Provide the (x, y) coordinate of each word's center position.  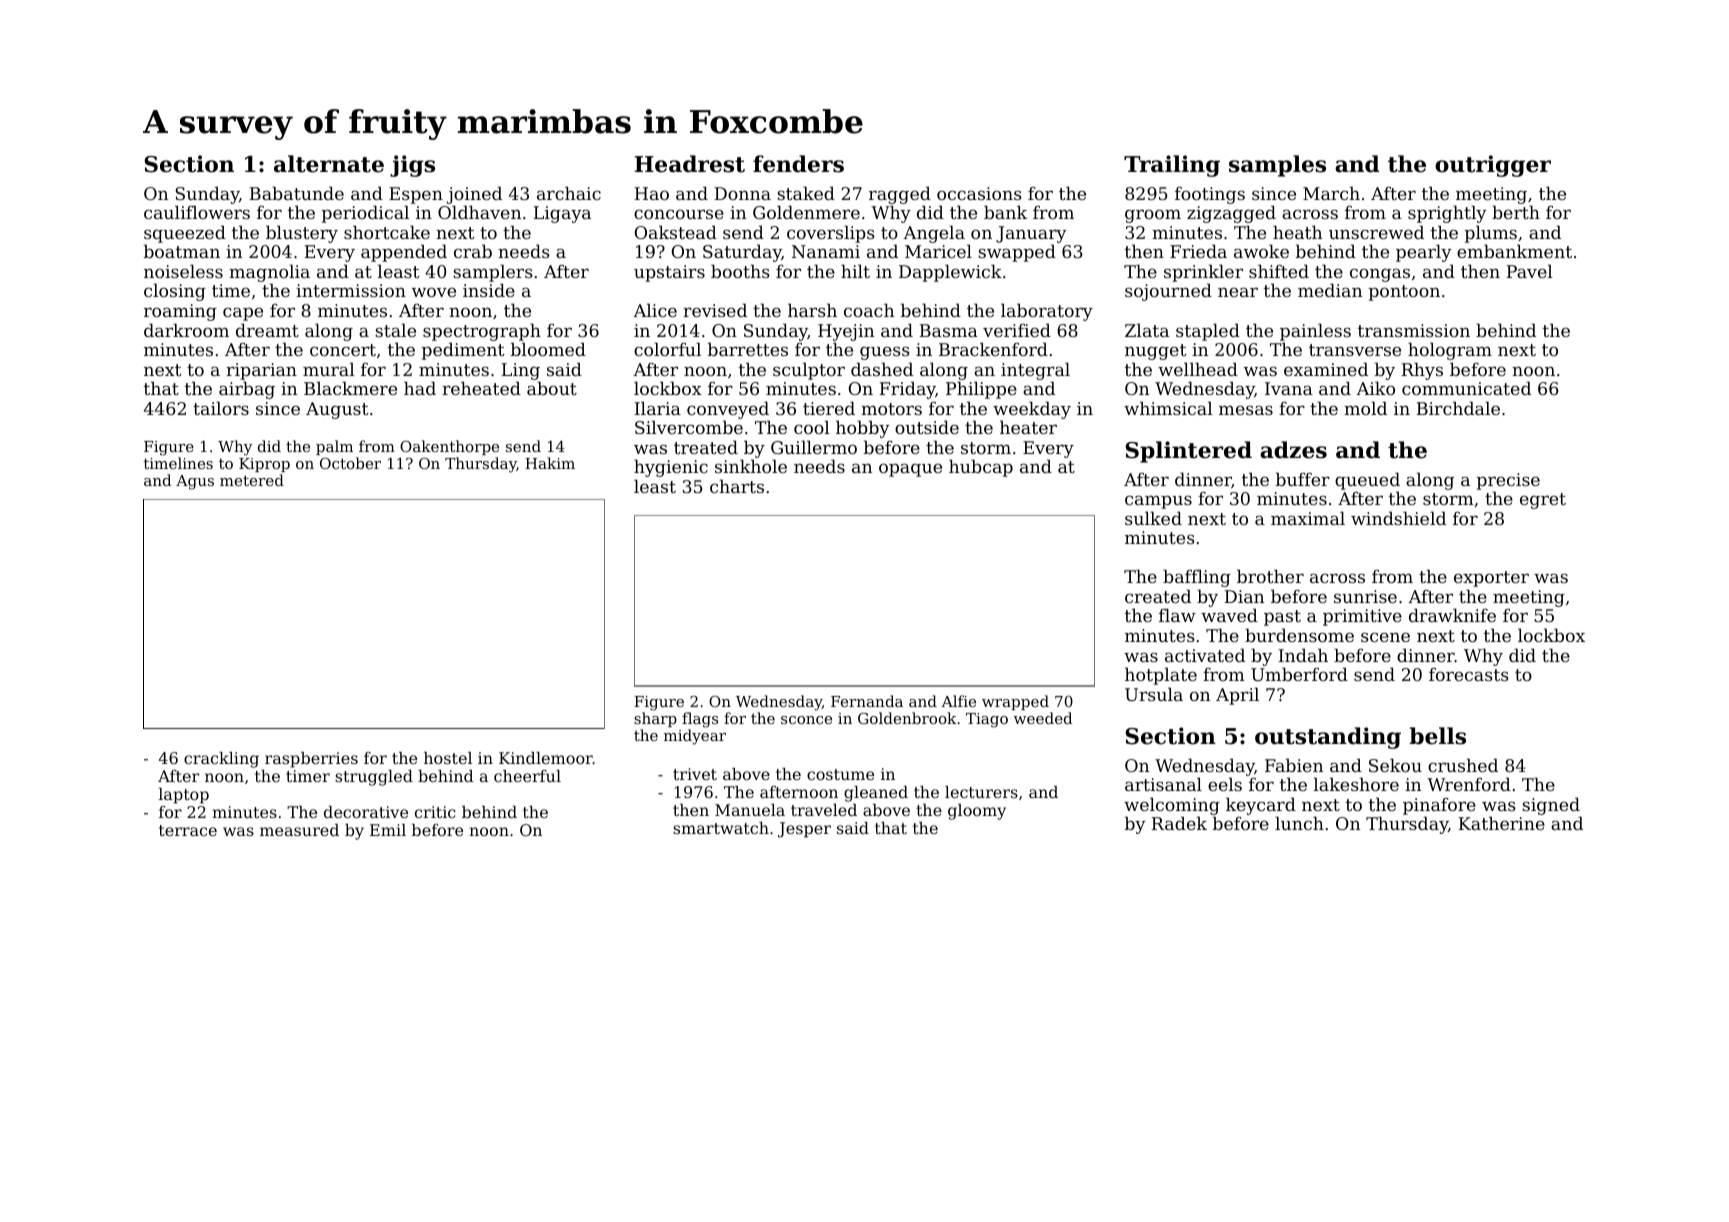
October (350, 463)
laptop (184, 796)
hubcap (981, 468)
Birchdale (1458, 408)
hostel (448, 758)
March (1331, 193)
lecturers (981, 792)
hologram (1450, 351)
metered (252, 480)
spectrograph (482, 332)
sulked (1153, 518)
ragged (900, 195)
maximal (1308, 518)
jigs (412, 166)
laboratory (1047, 312)
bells (1437, 736)
